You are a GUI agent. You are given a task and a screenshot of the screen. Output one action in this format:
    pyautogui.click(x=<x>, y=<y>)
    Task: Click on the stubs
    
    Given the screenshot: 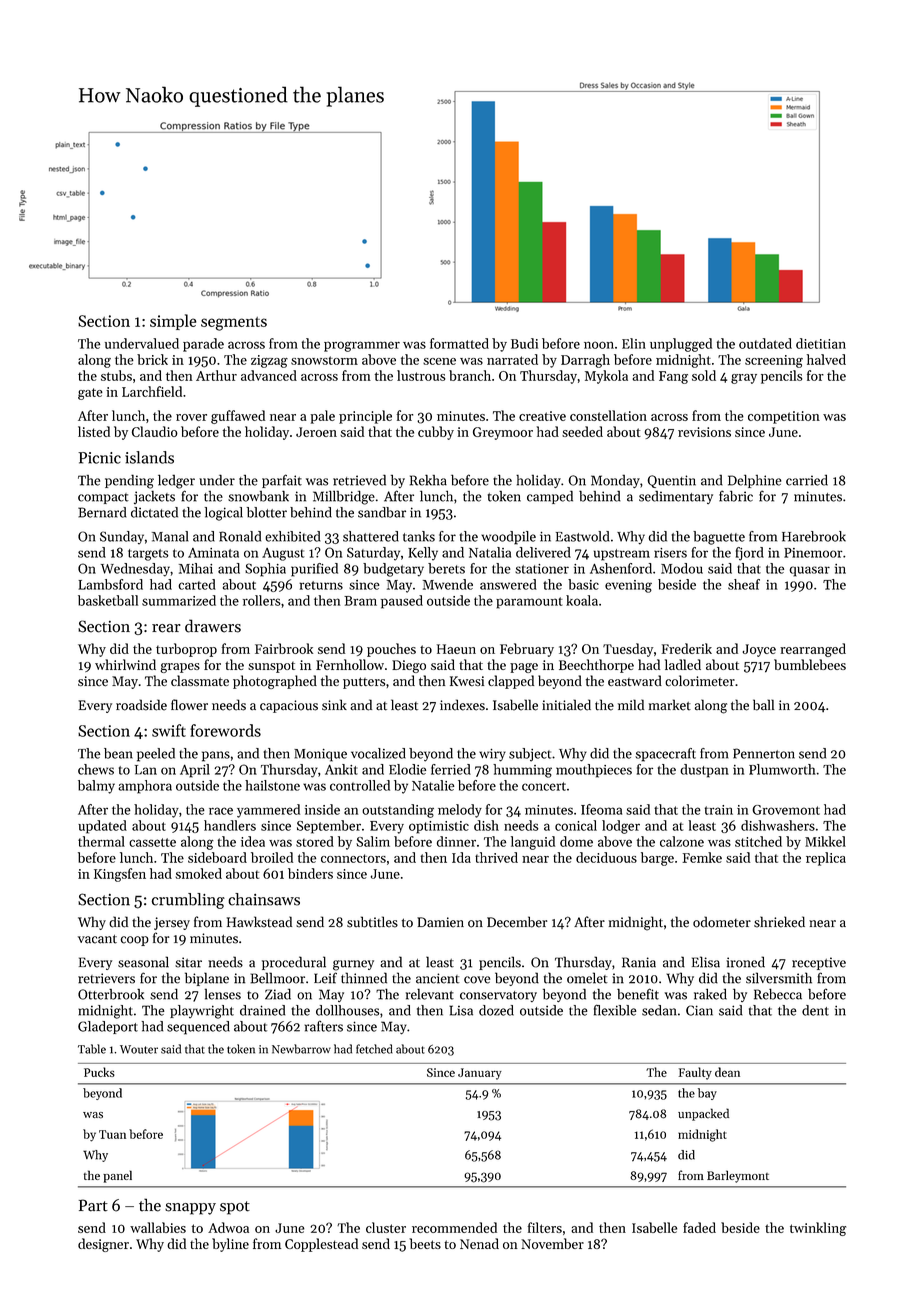 What is the action you would take?
    pyautogui.click(x=116, y=375)
